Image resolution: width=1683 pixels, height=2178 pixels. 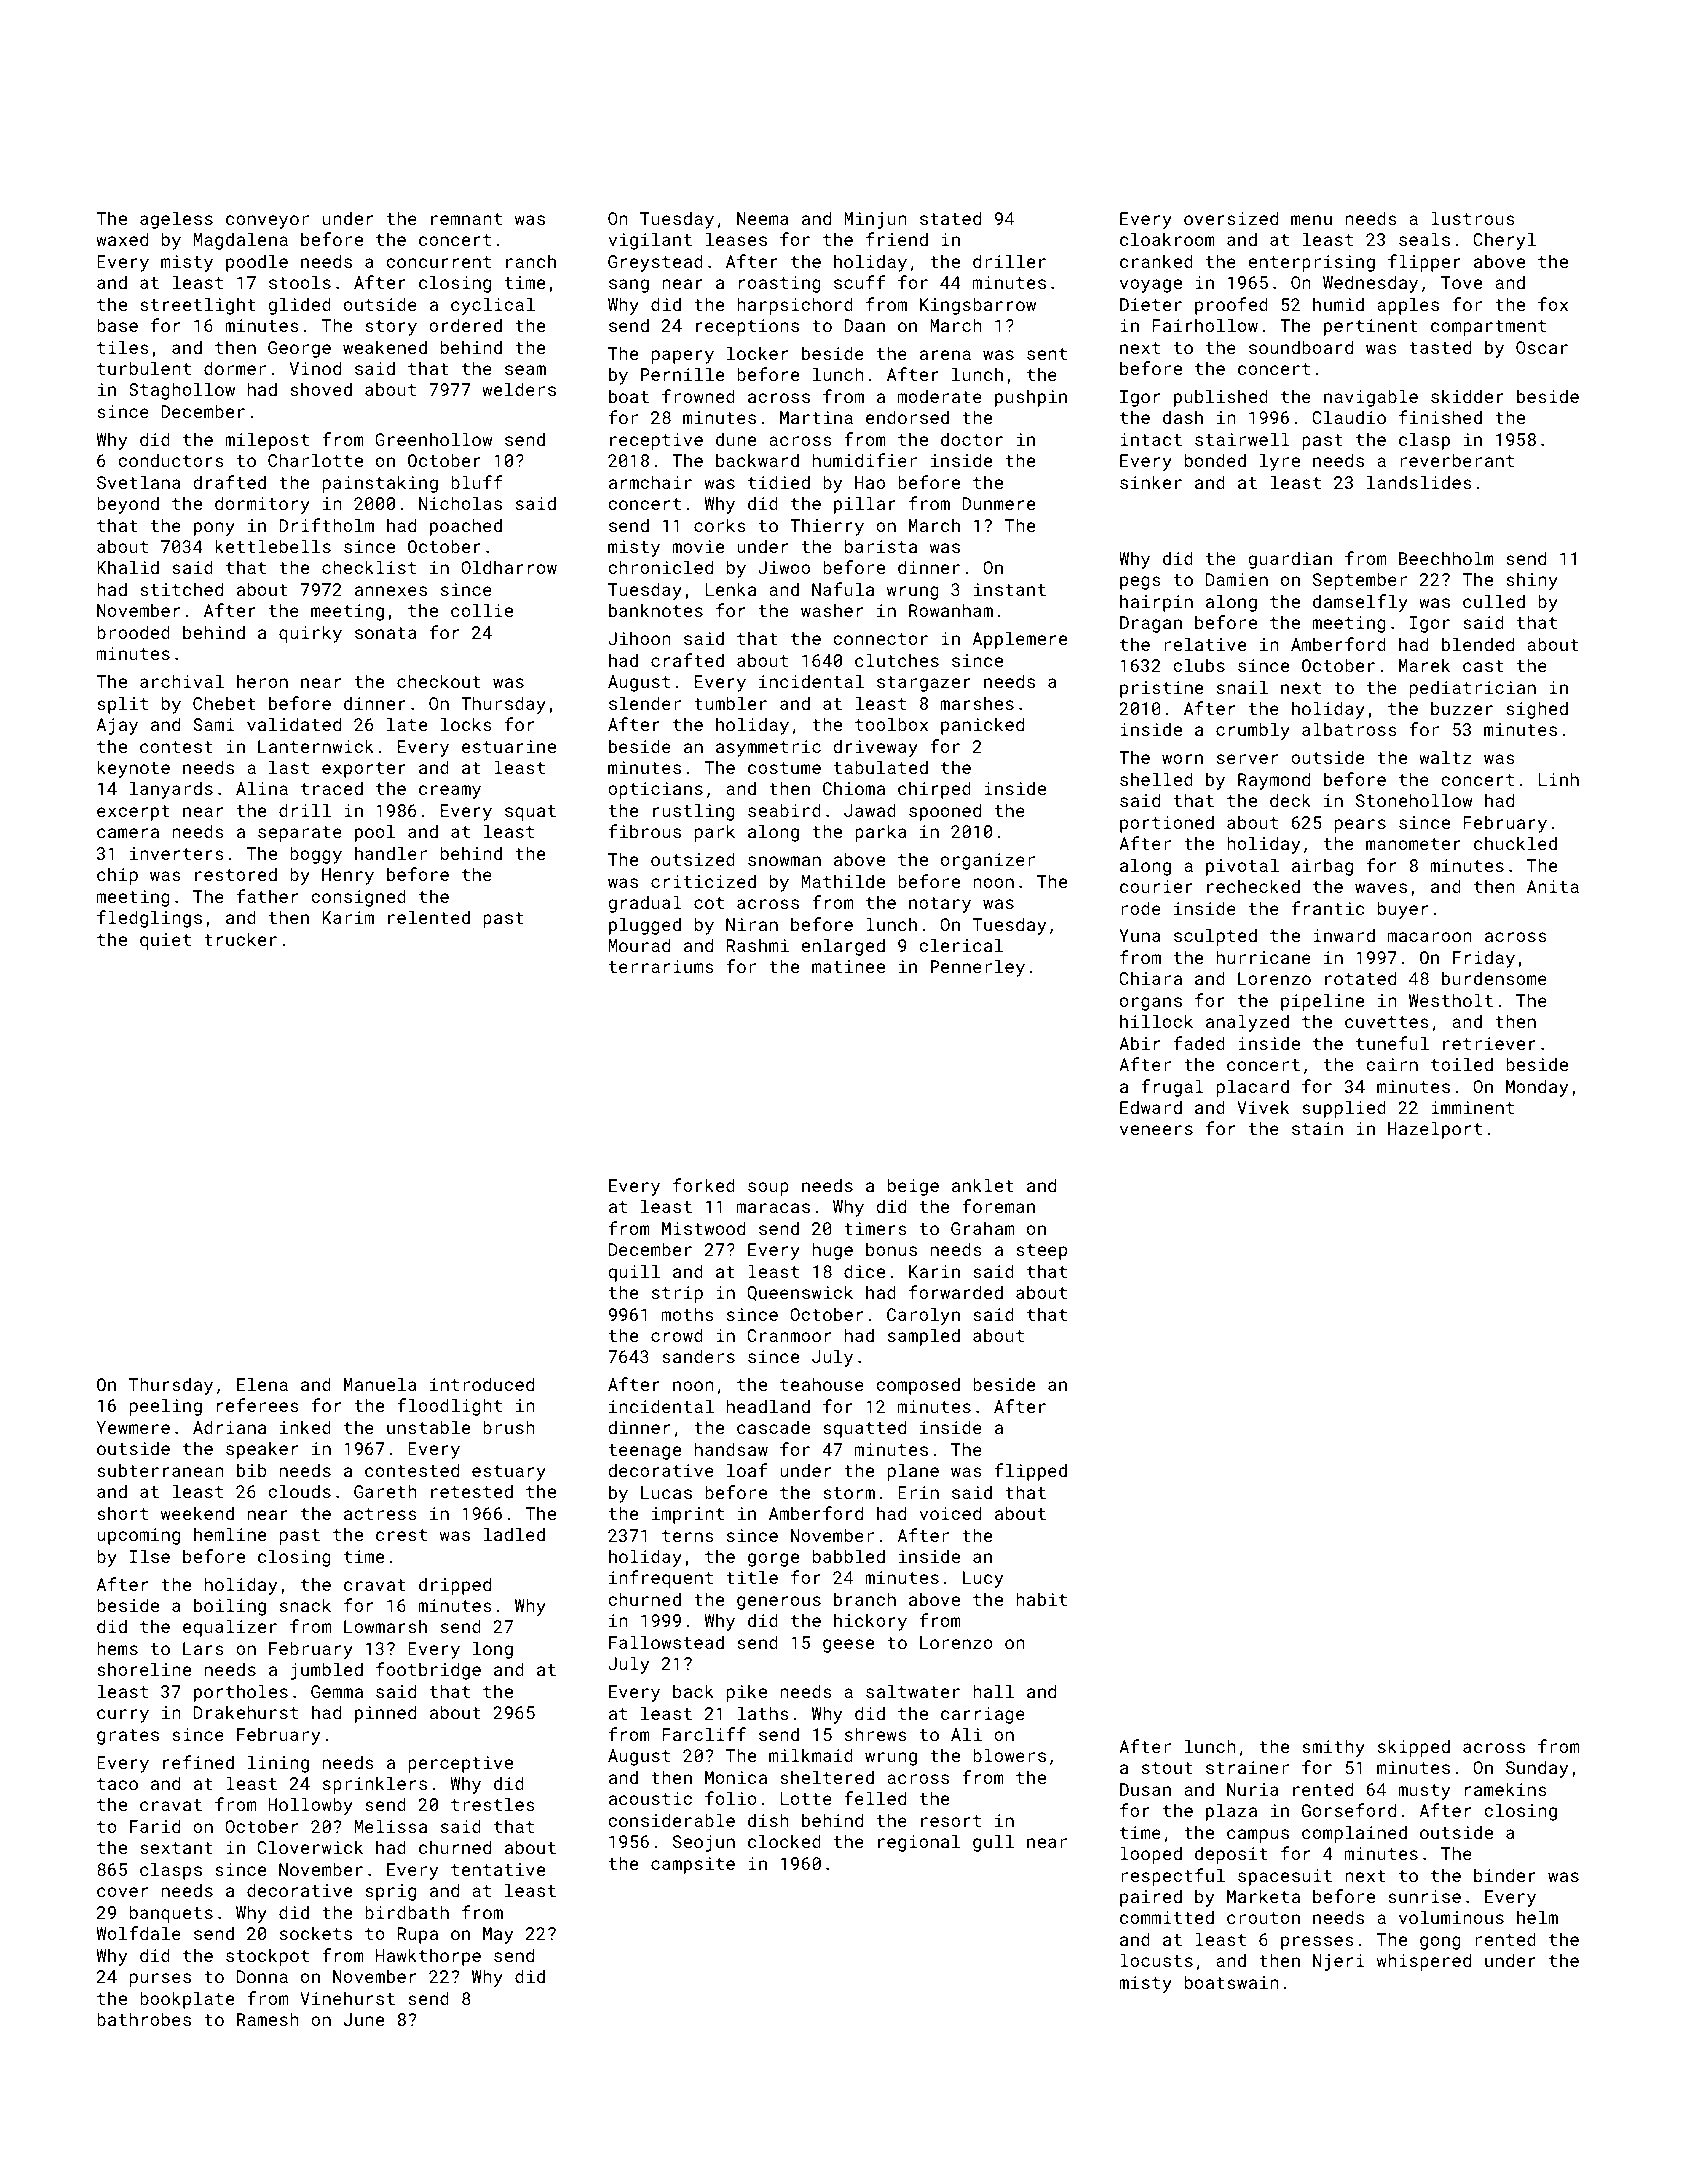 I want to click on generous, so click(x=779, y=1603).
